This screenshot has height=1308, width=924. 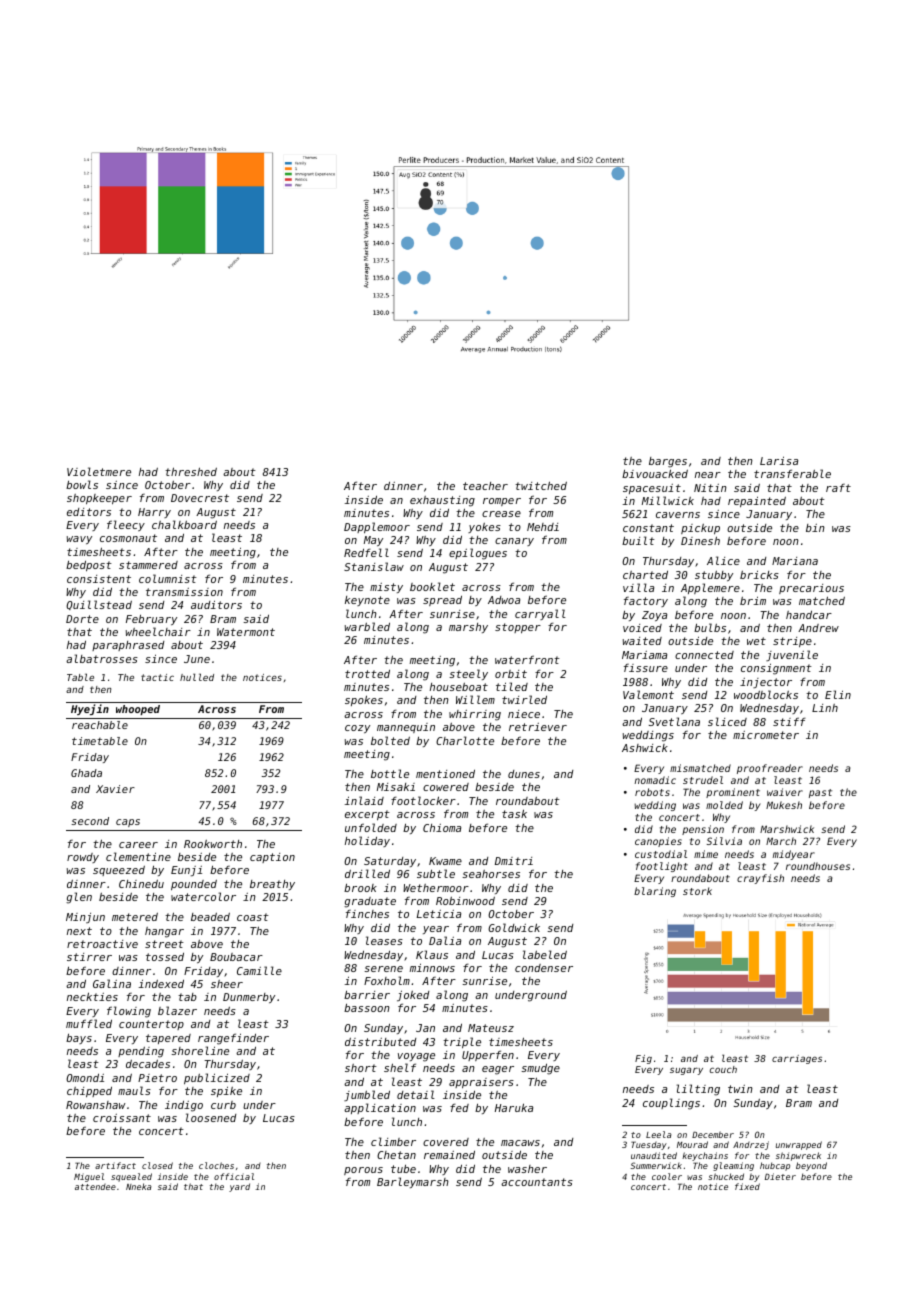 What do you see at coordinates (540, 1069) in the screenshot?
I see `smudge` at bounding box center [540, 1069].
